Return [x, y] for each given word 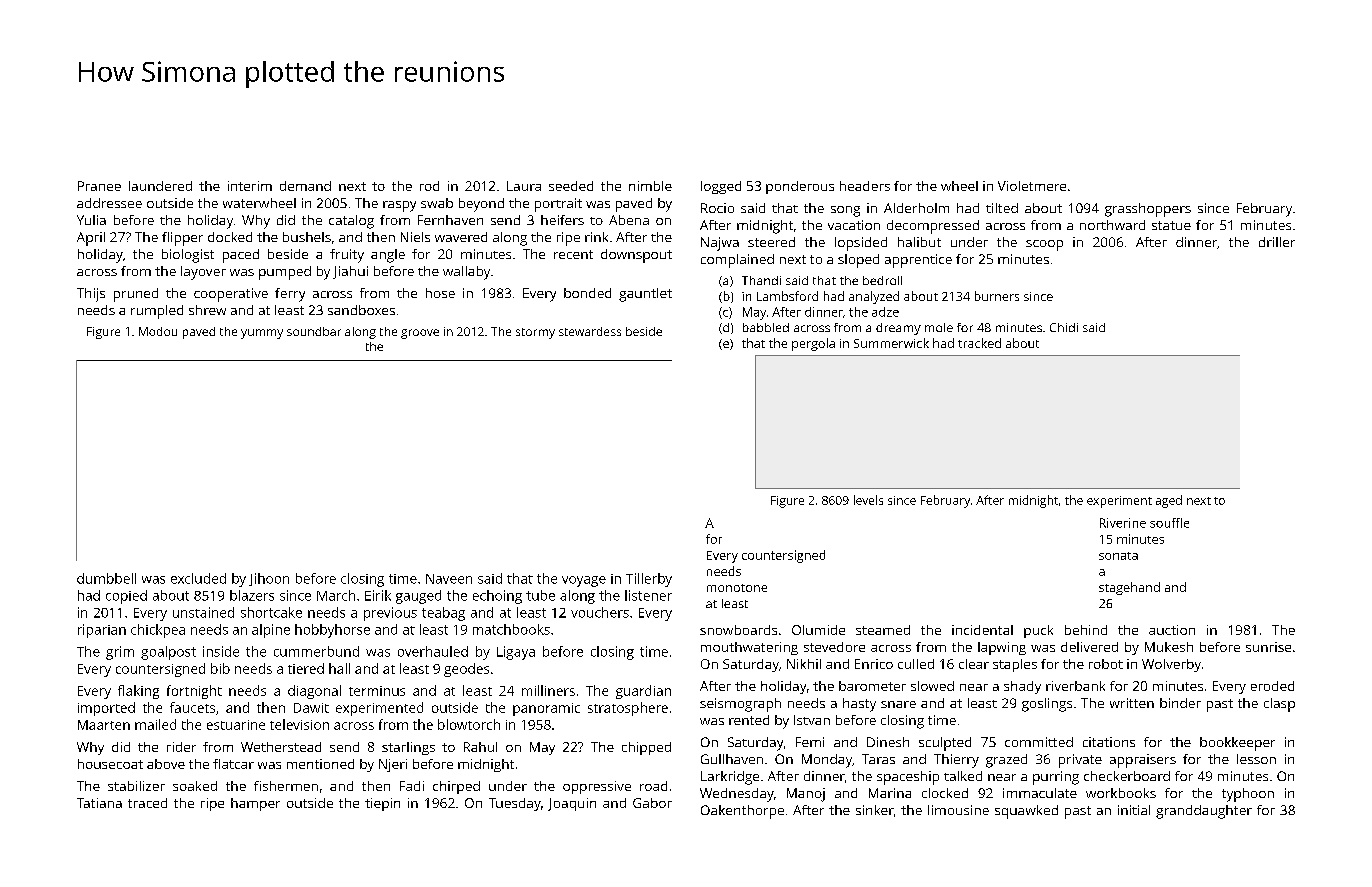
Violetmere [1032, 186]
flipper [182, 239]
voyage [584, 581]
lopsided [861, 244]
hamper [255, 804]
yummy [262, 334]
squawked [1026, 812]
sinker [875, 810]
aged [1169, 501]
